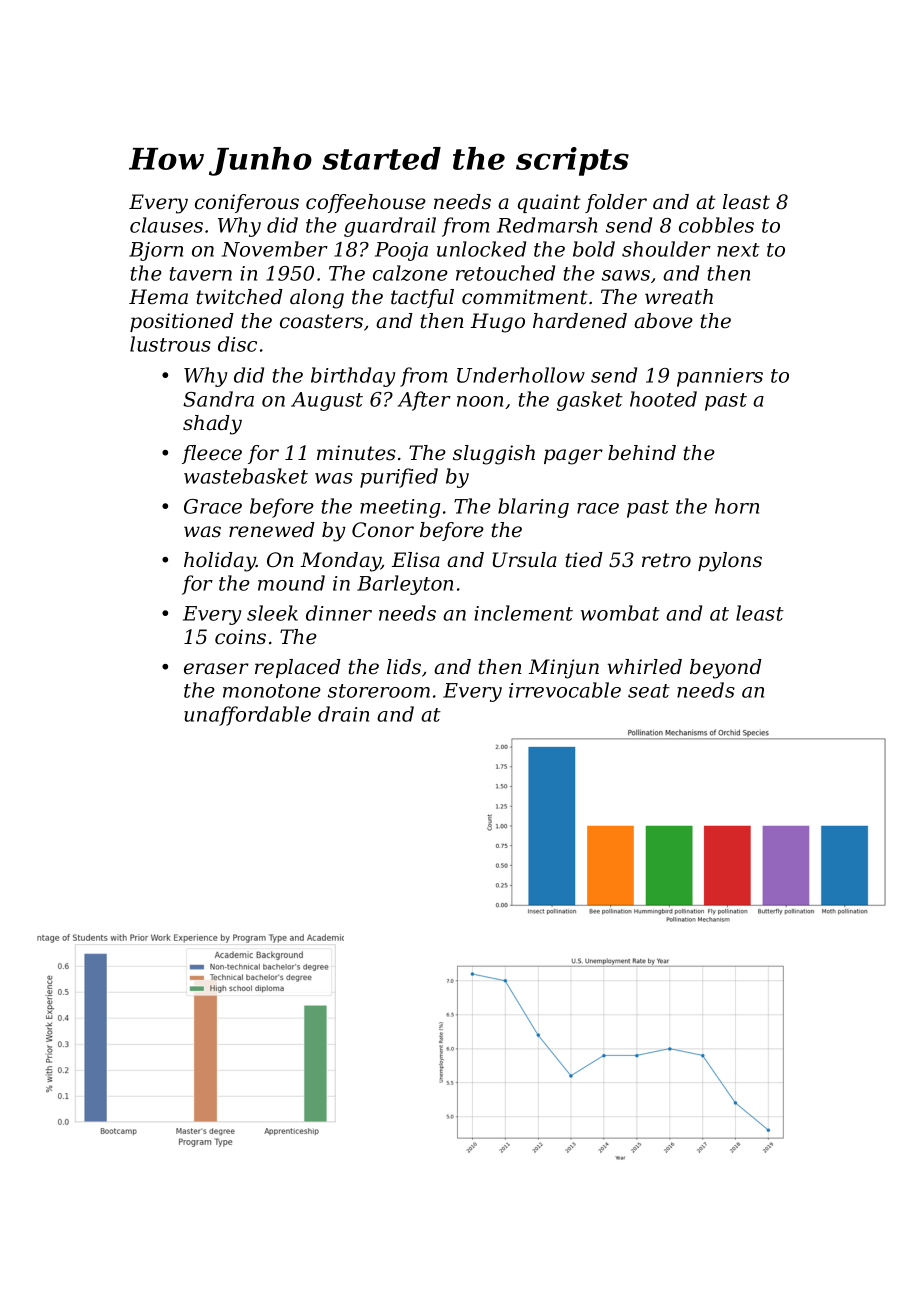 The height and width of the page is (1311, 924). I want to click on next, so click(738, 250).
